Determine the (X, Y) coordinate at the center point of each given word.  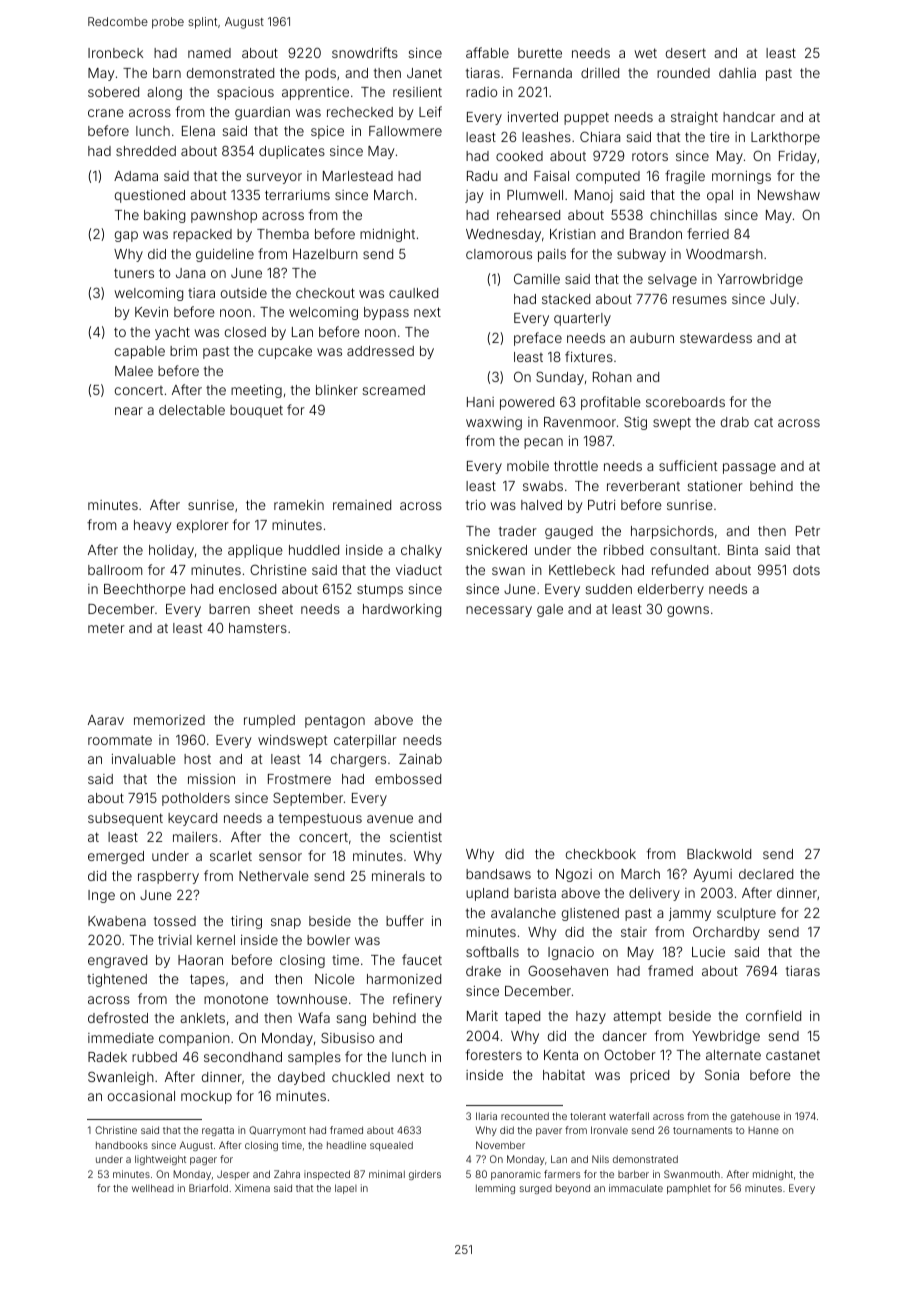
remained (362, 505)
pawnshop (224, 216)
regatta (218, 1131)
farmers (562, 1174)
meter (106, 628)
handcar (749, 117)
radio (481, 92)
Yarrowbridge (760, 280)
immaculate (636, 1188)
